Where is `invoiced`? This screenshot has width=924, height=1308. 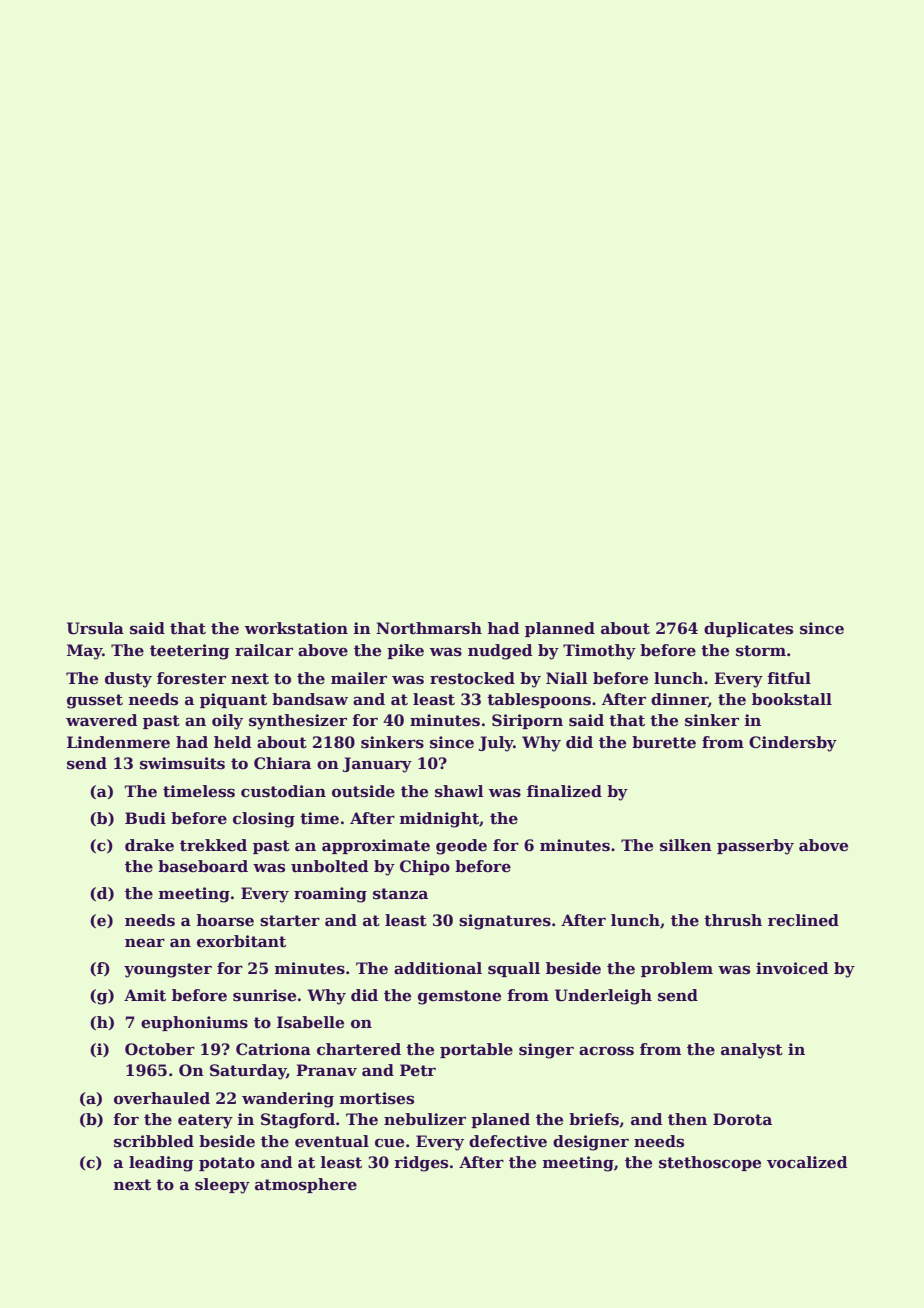 invoiced is located at coordinates (792, 968).
